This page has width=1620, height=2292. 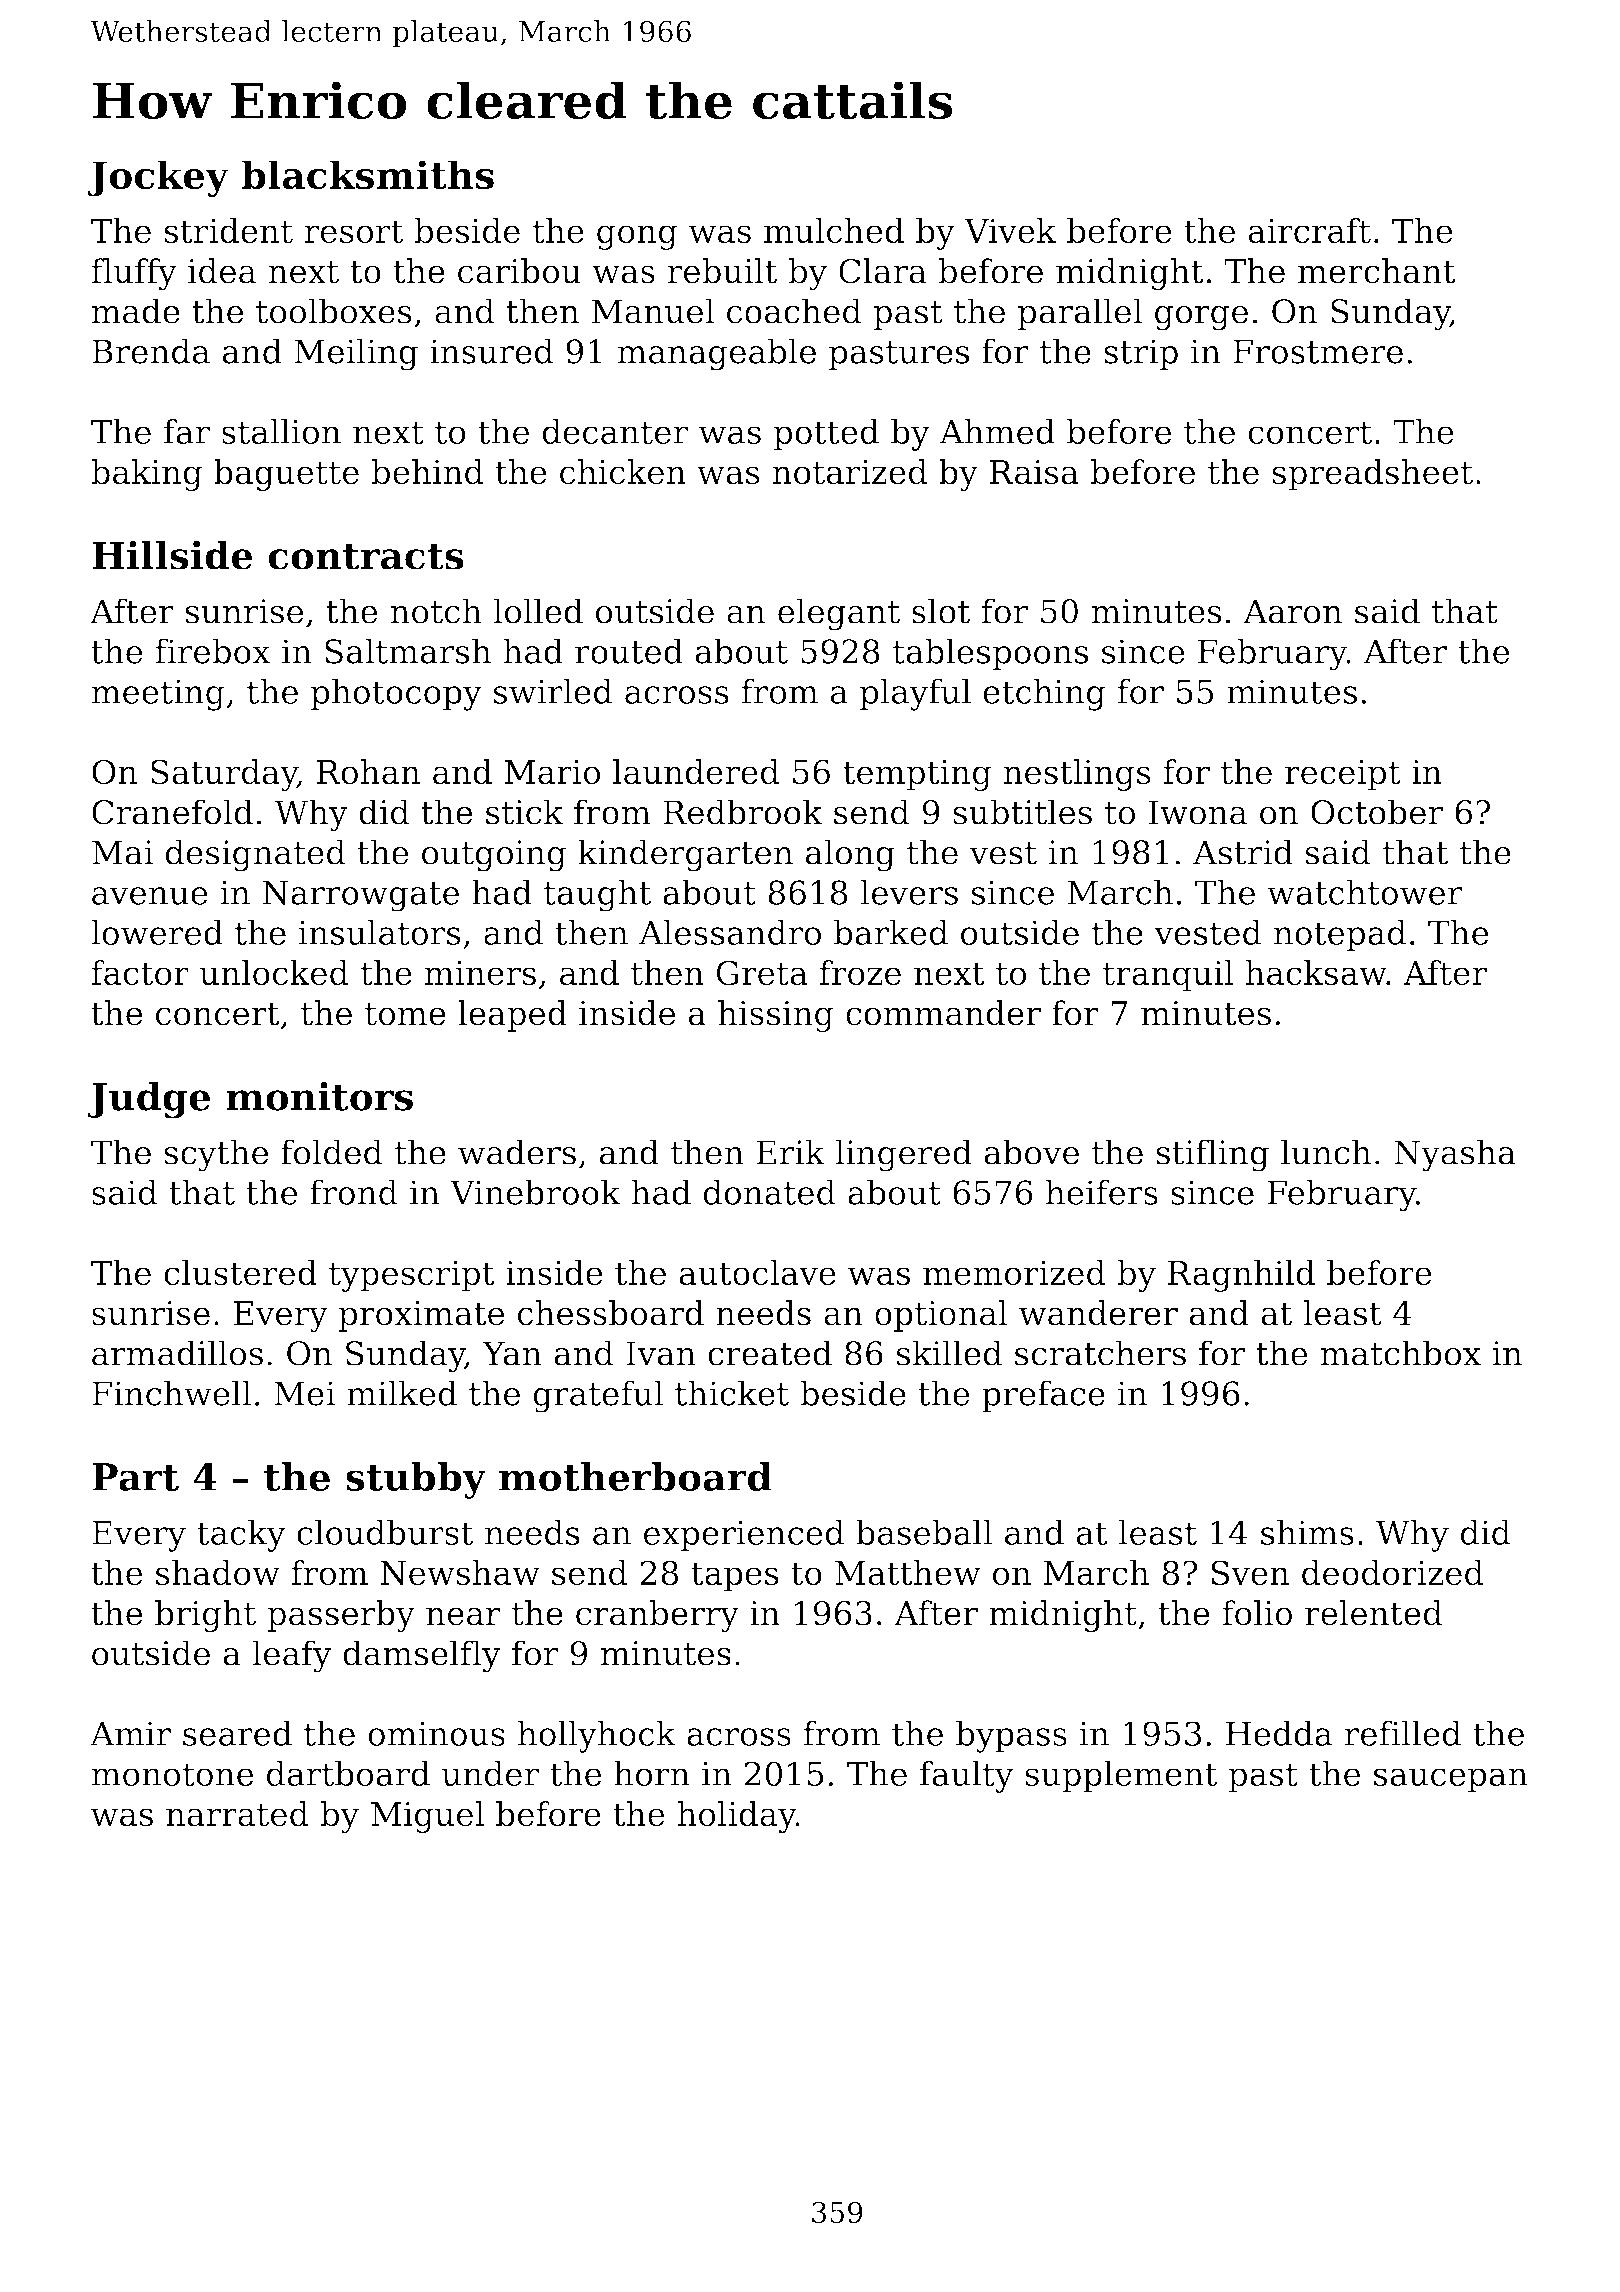 I want to click on Miguel, so click(x=427, y=1817).
